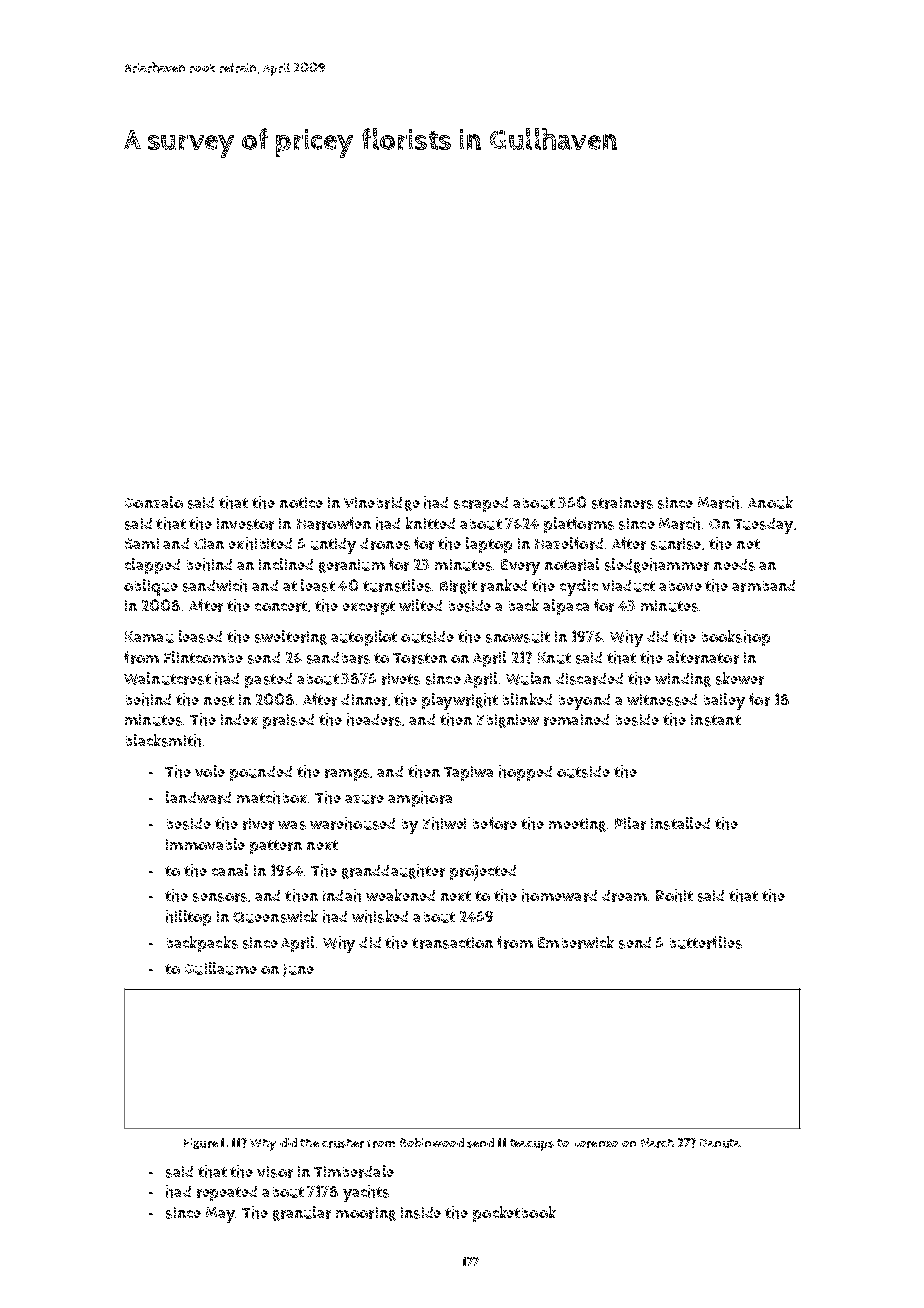  What do you see at coordinates (421, 1213) in the screenshot?
I see `inside` at bounding box center [421, 1213].
